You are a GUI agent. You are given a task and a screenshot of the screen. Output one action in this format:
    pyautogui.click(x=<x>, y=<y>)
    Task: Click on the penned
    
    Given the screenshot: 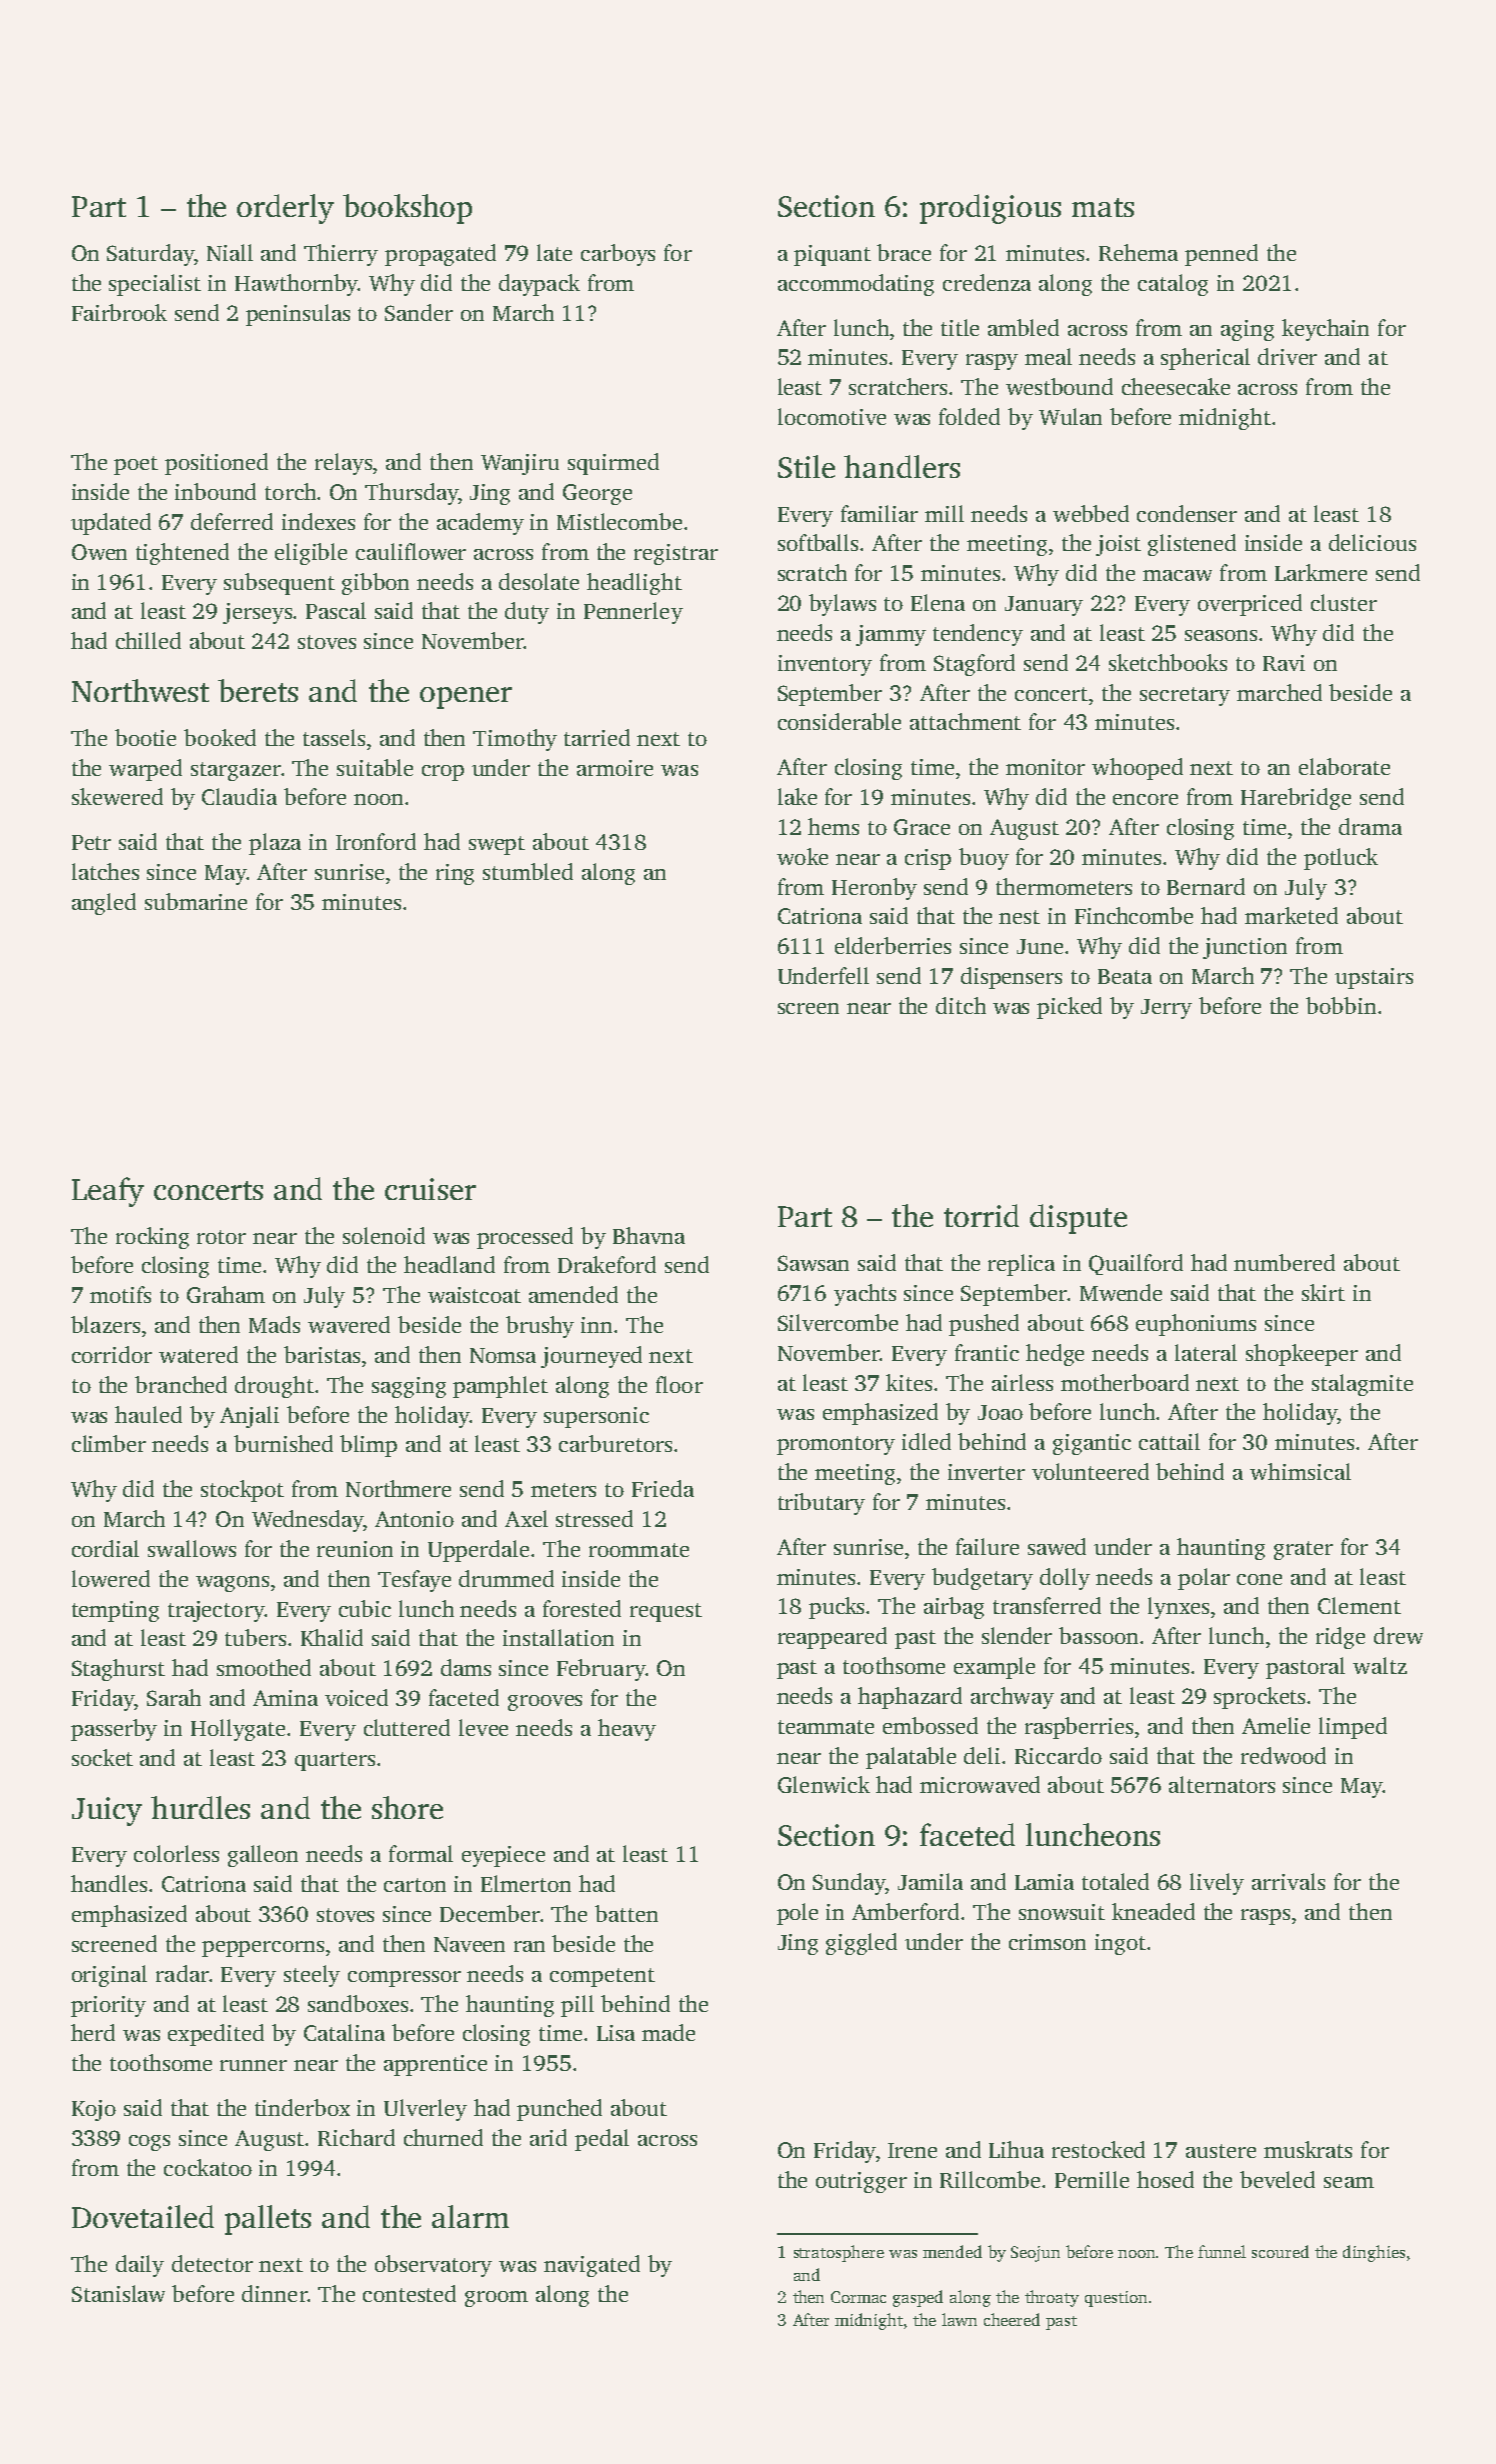 What is the action you would take?
    pyautogui.click(x=1221, y=255)
